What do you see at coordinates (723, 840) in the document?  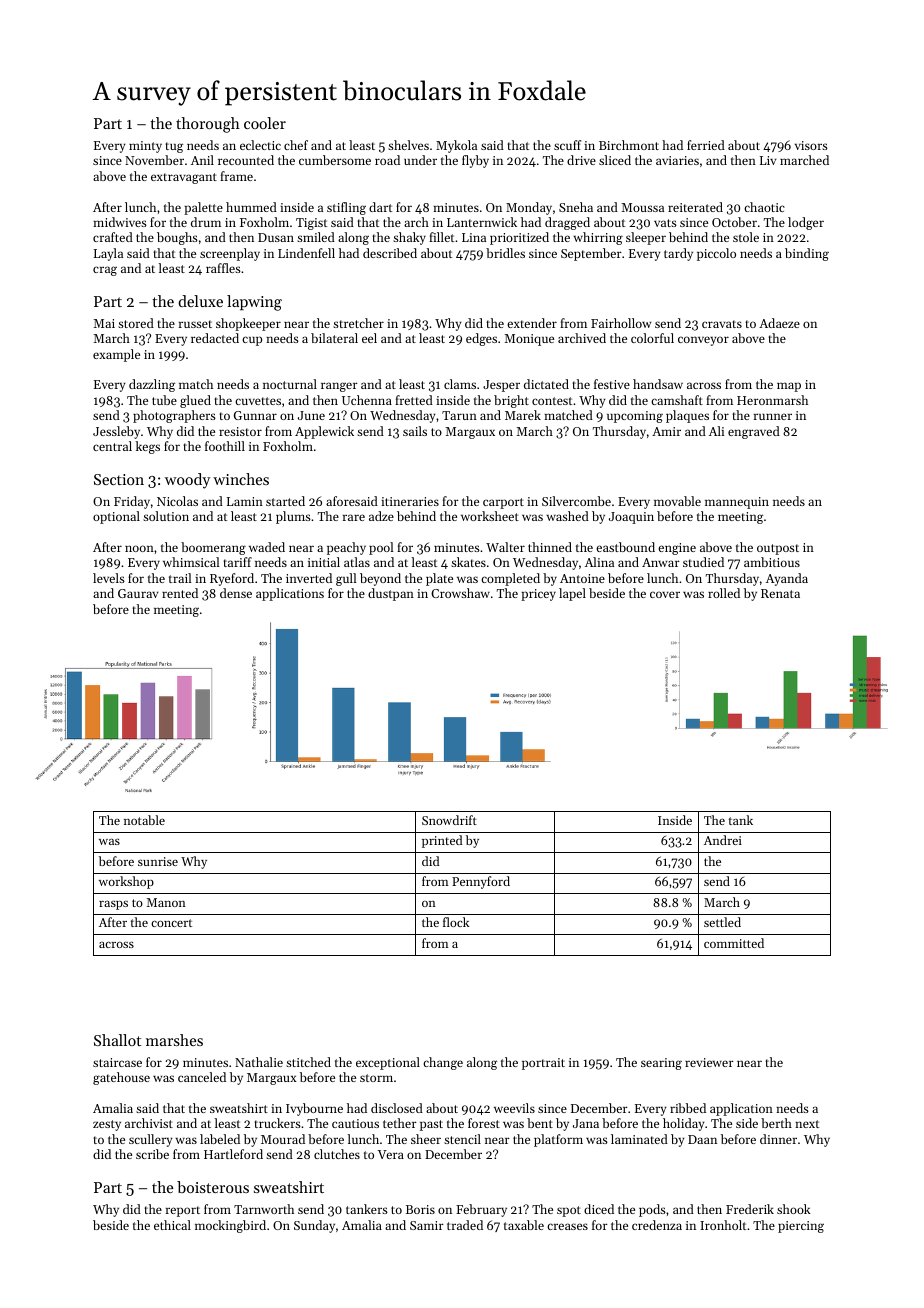 I see `Andrei` at bounding box center [723, 840].
